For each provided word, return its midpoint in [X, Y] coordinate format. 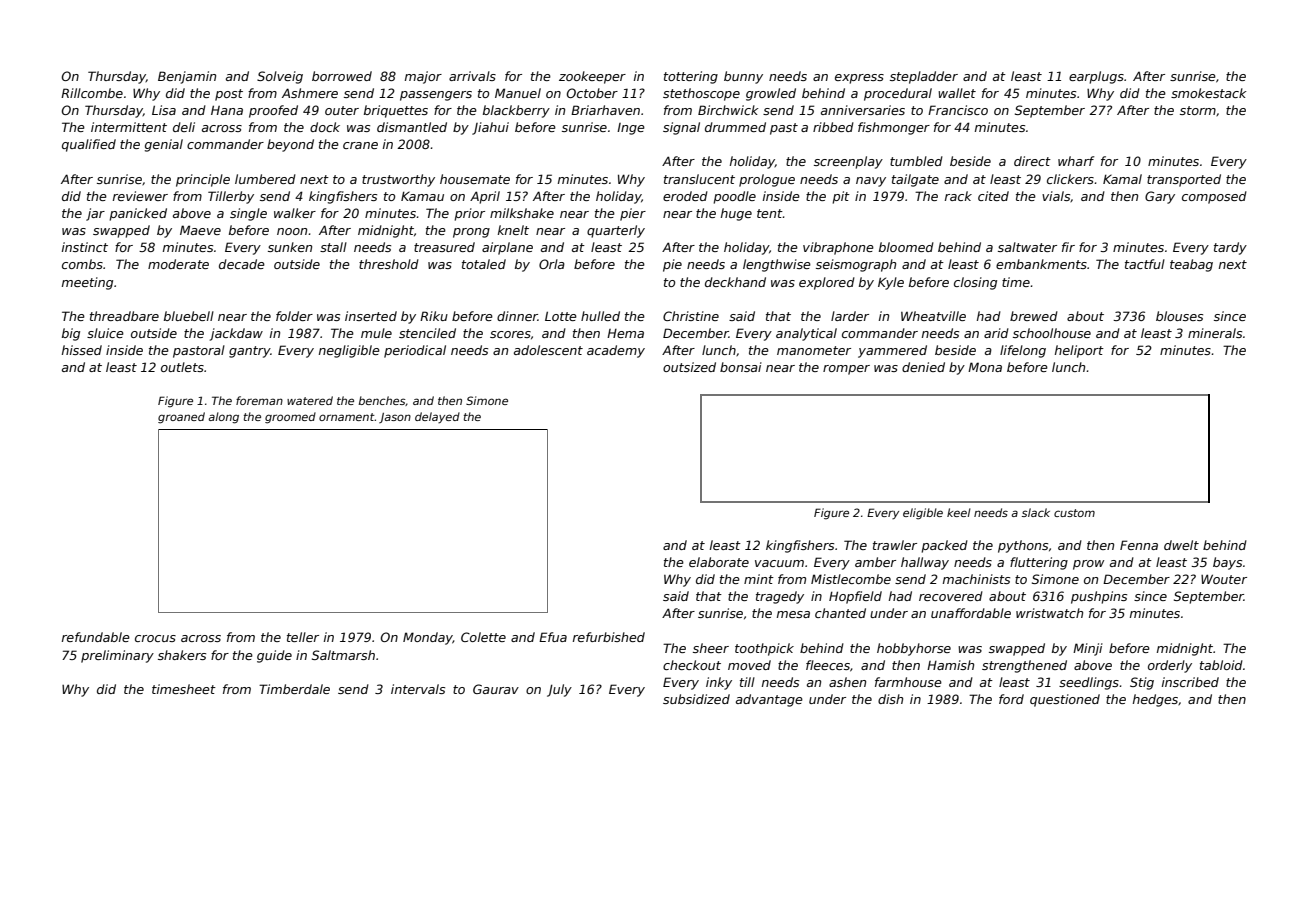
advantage [769, 700]
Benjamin [187, 77]
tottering [691, 77]
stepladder [924, 77]
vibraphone [838, 248]
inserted [371, 316]
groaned [181, 418]
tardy [1230, 248]
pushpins [1099, 597]
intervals [418, 689]
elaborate [719, 562]
